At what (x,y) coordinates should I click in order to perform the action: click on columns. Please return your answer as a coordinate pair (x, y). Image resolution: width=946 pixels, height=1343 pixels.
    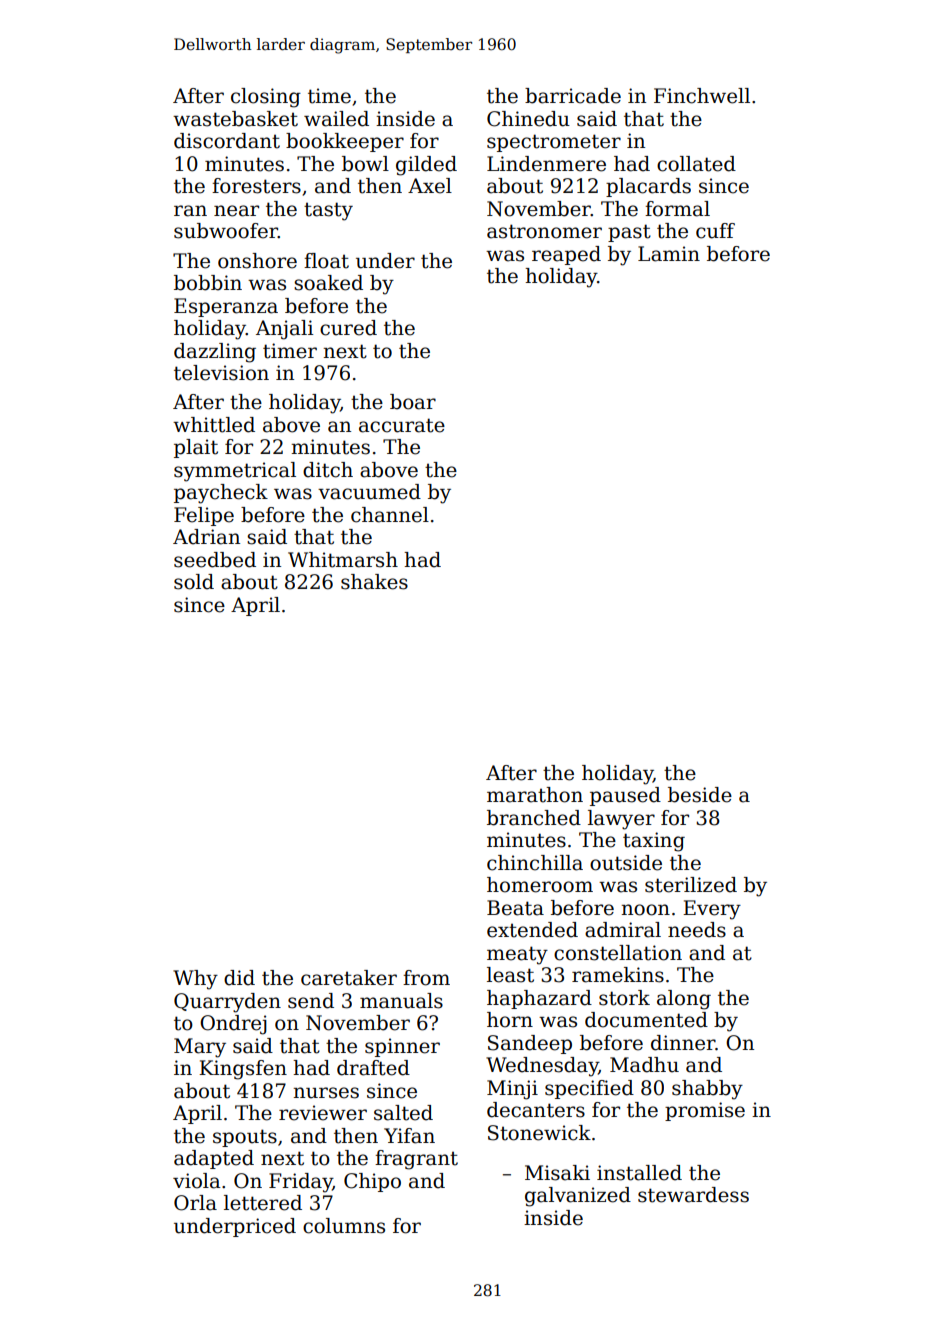
    Looking at the image, I should click on (344, 1226).
